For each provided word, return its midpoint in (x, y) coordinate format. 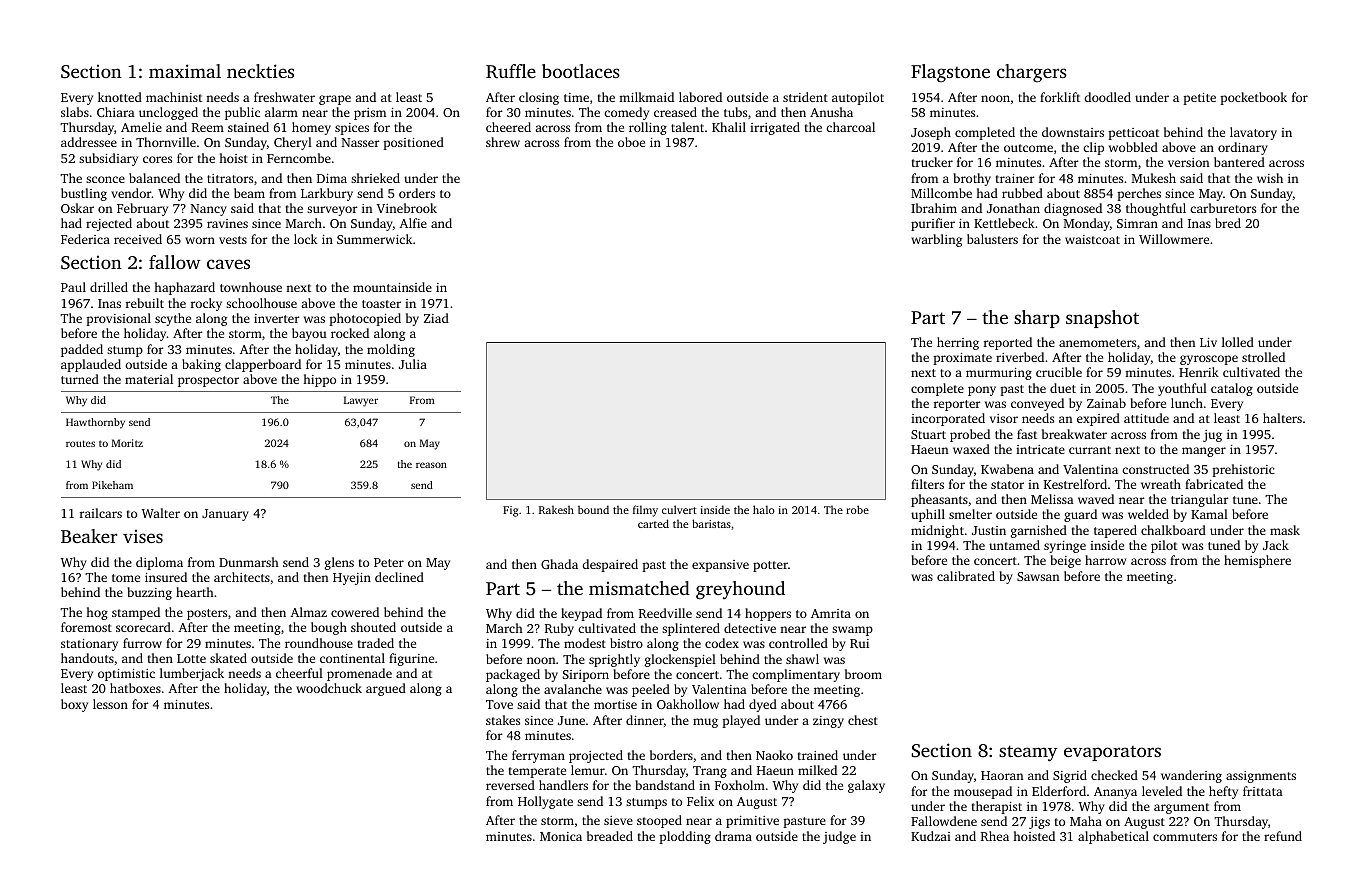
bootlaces (581, 71)
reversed (510, 785)
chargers (1032, 73)
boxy (74, 705)
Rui (859, 643)
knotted (120, 97)
